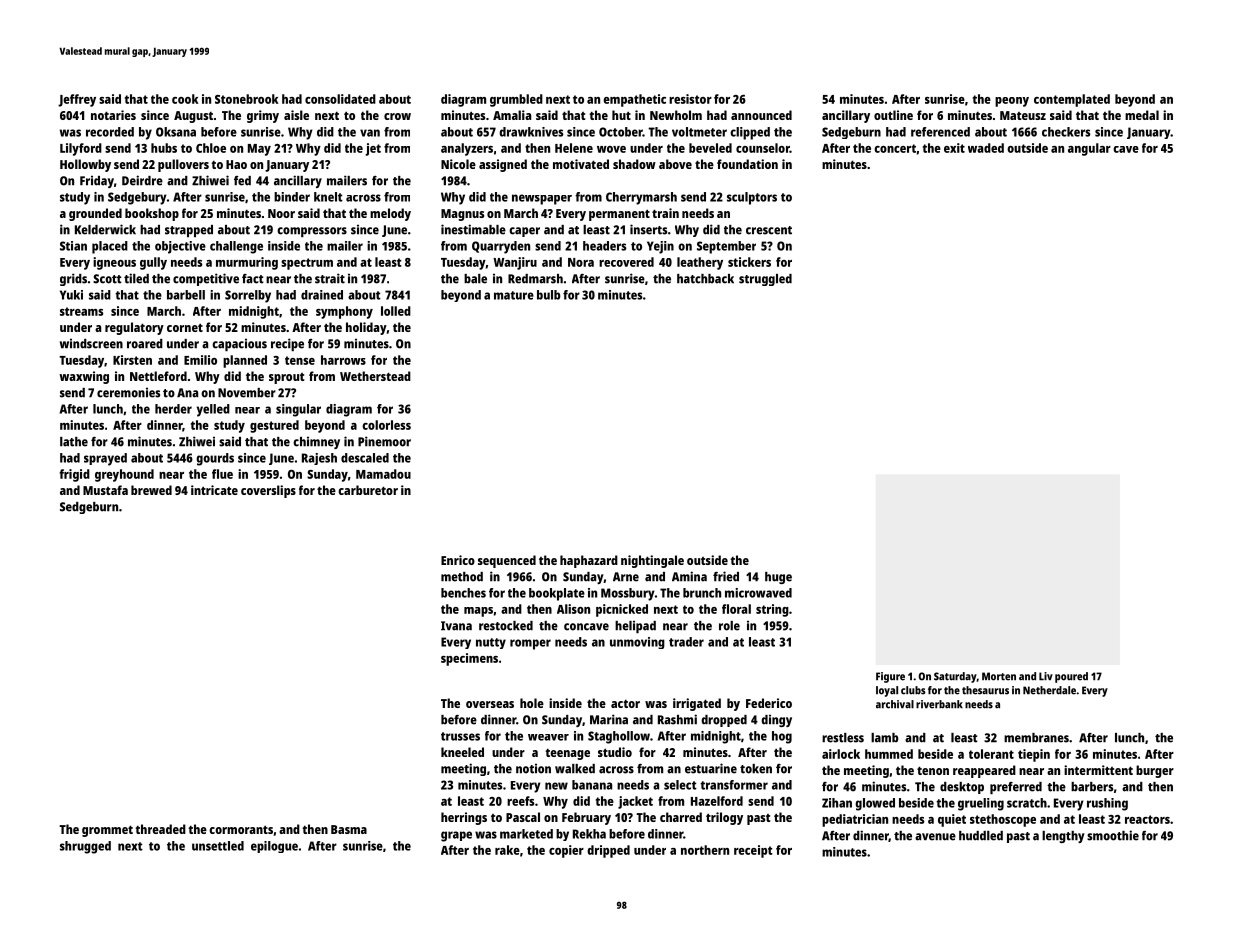 The width and height of the screenshot is (1233, 952). What do you see at coordinates (512, 115) in the screenshot?
I see `Amalia` at bounding box center [512, 115].
